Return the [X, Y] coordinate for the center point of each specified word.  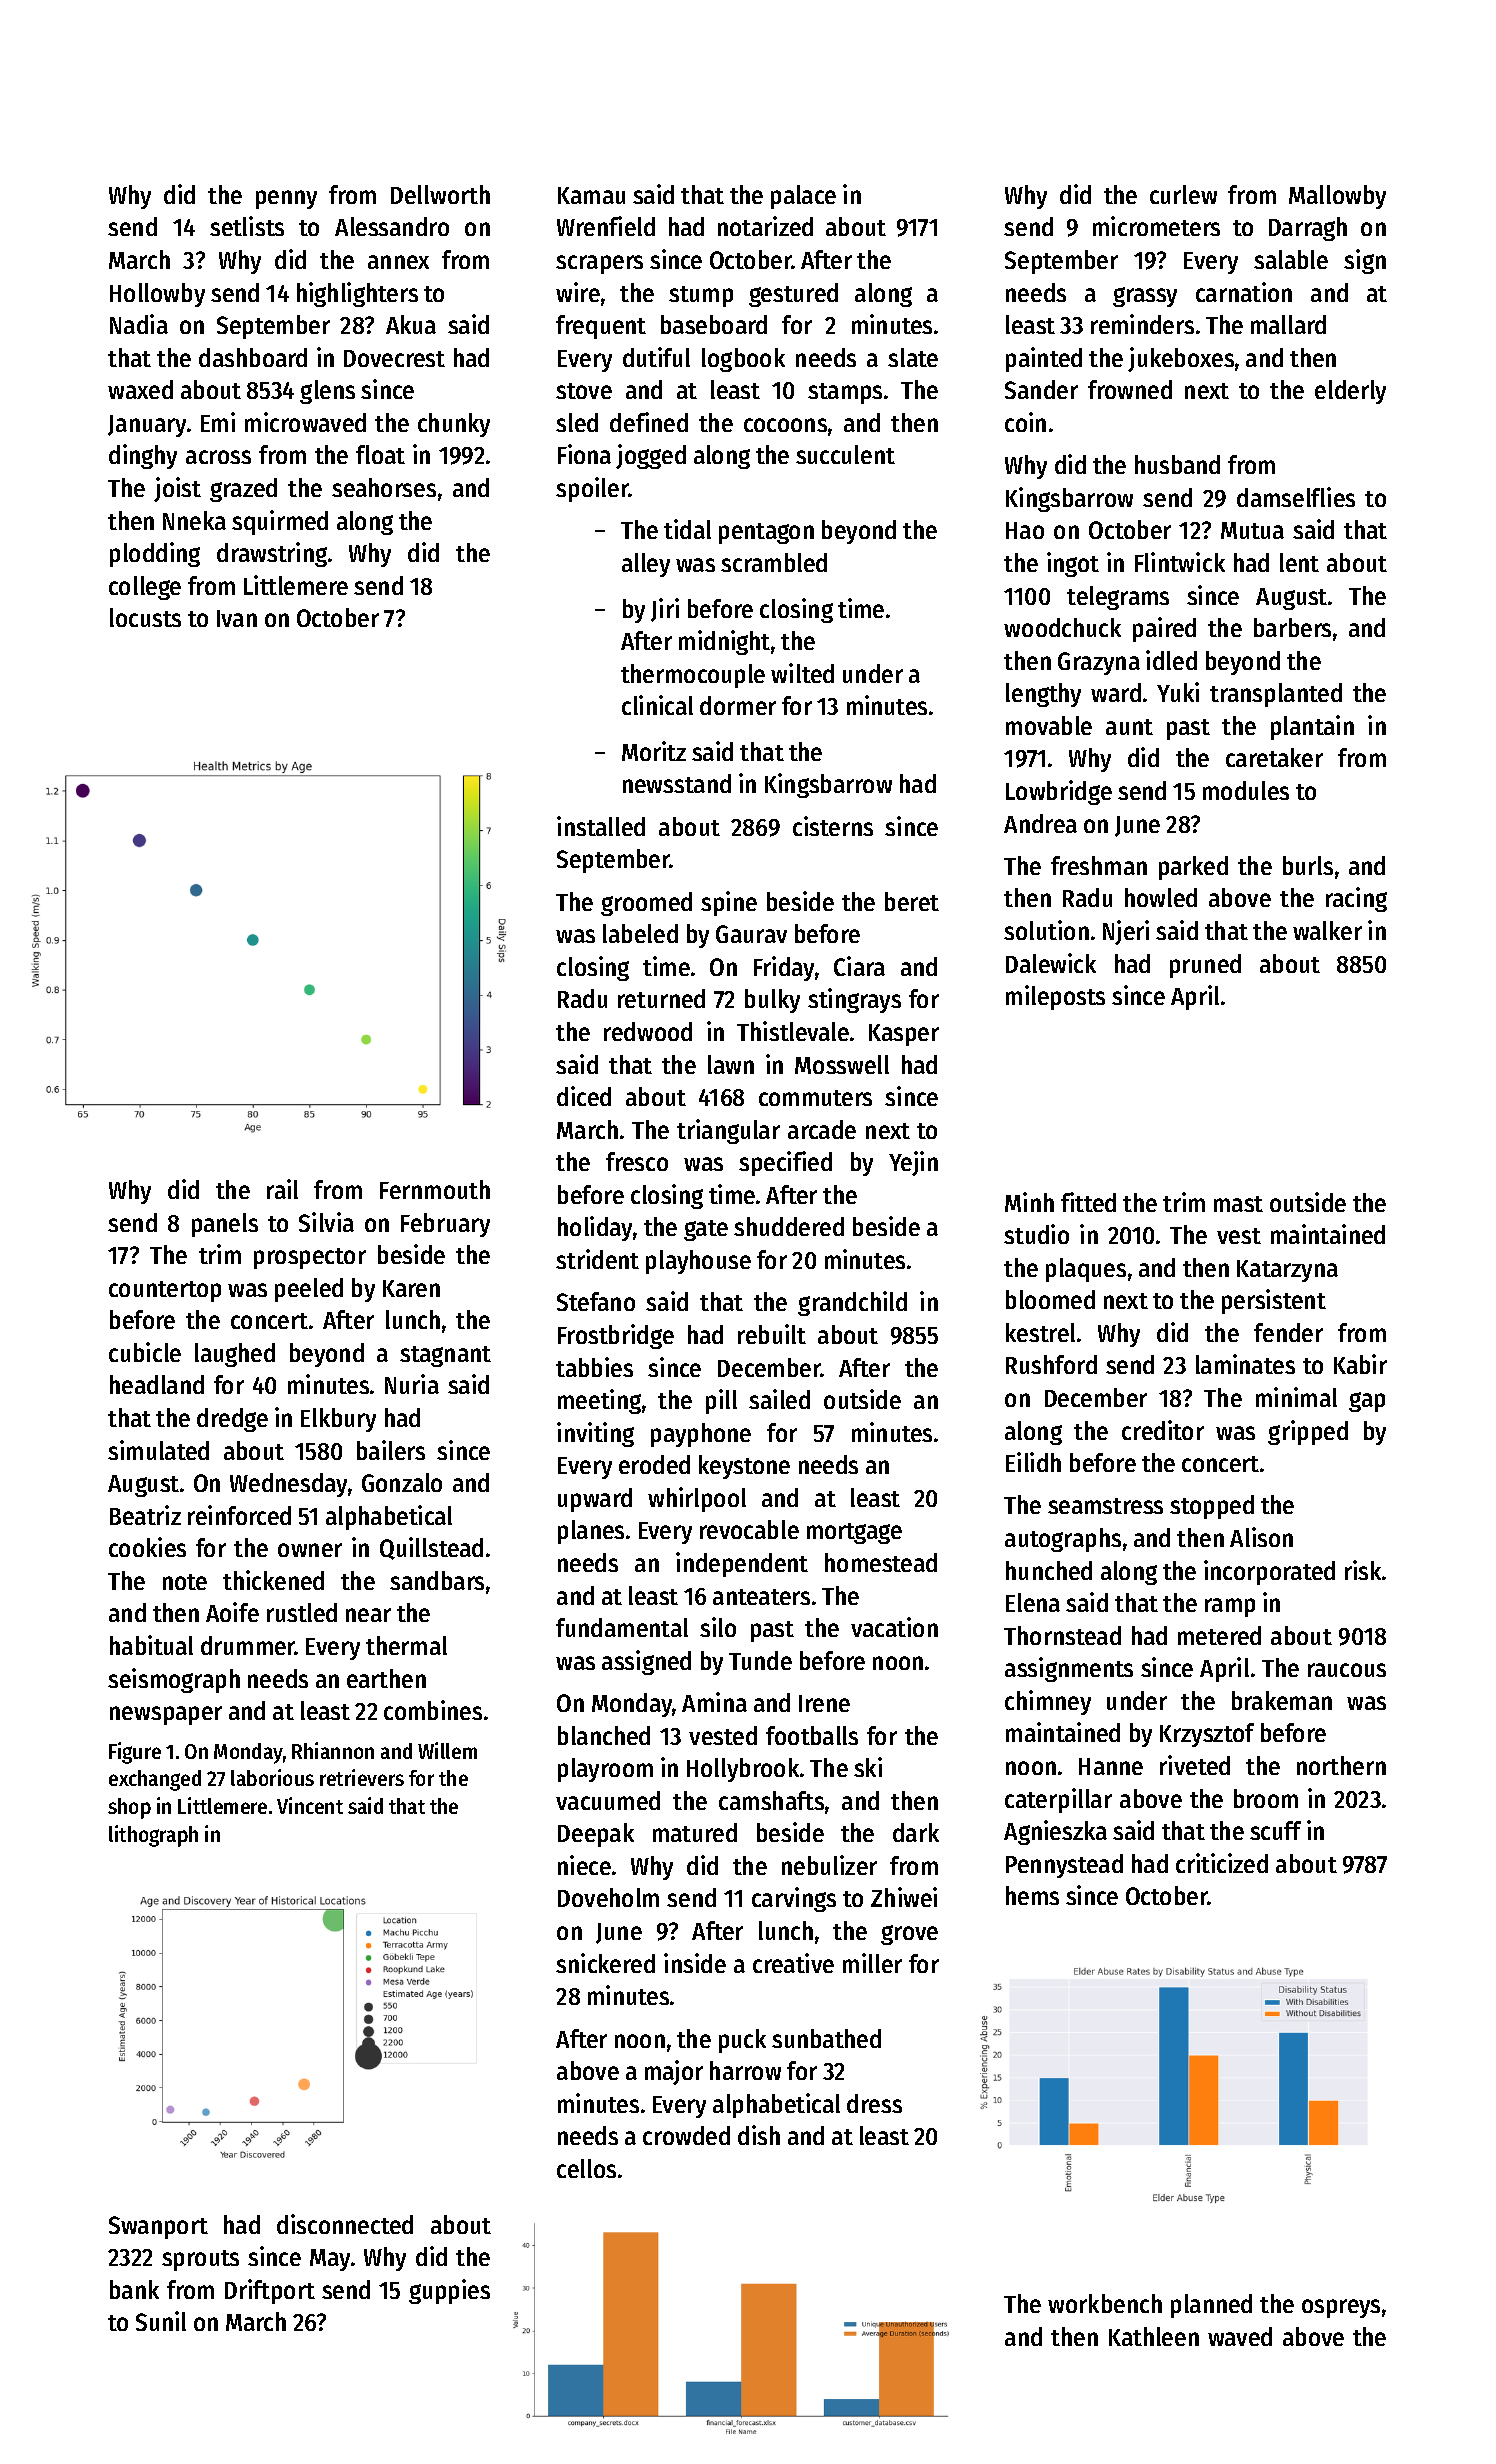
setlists [247, 226]
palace [803, 197]
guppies [449, 2291]
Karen [411, 1288]
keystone [744, 1467]
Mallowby [1337, 197]
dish [759, 2135]
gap [1367, 1402]
